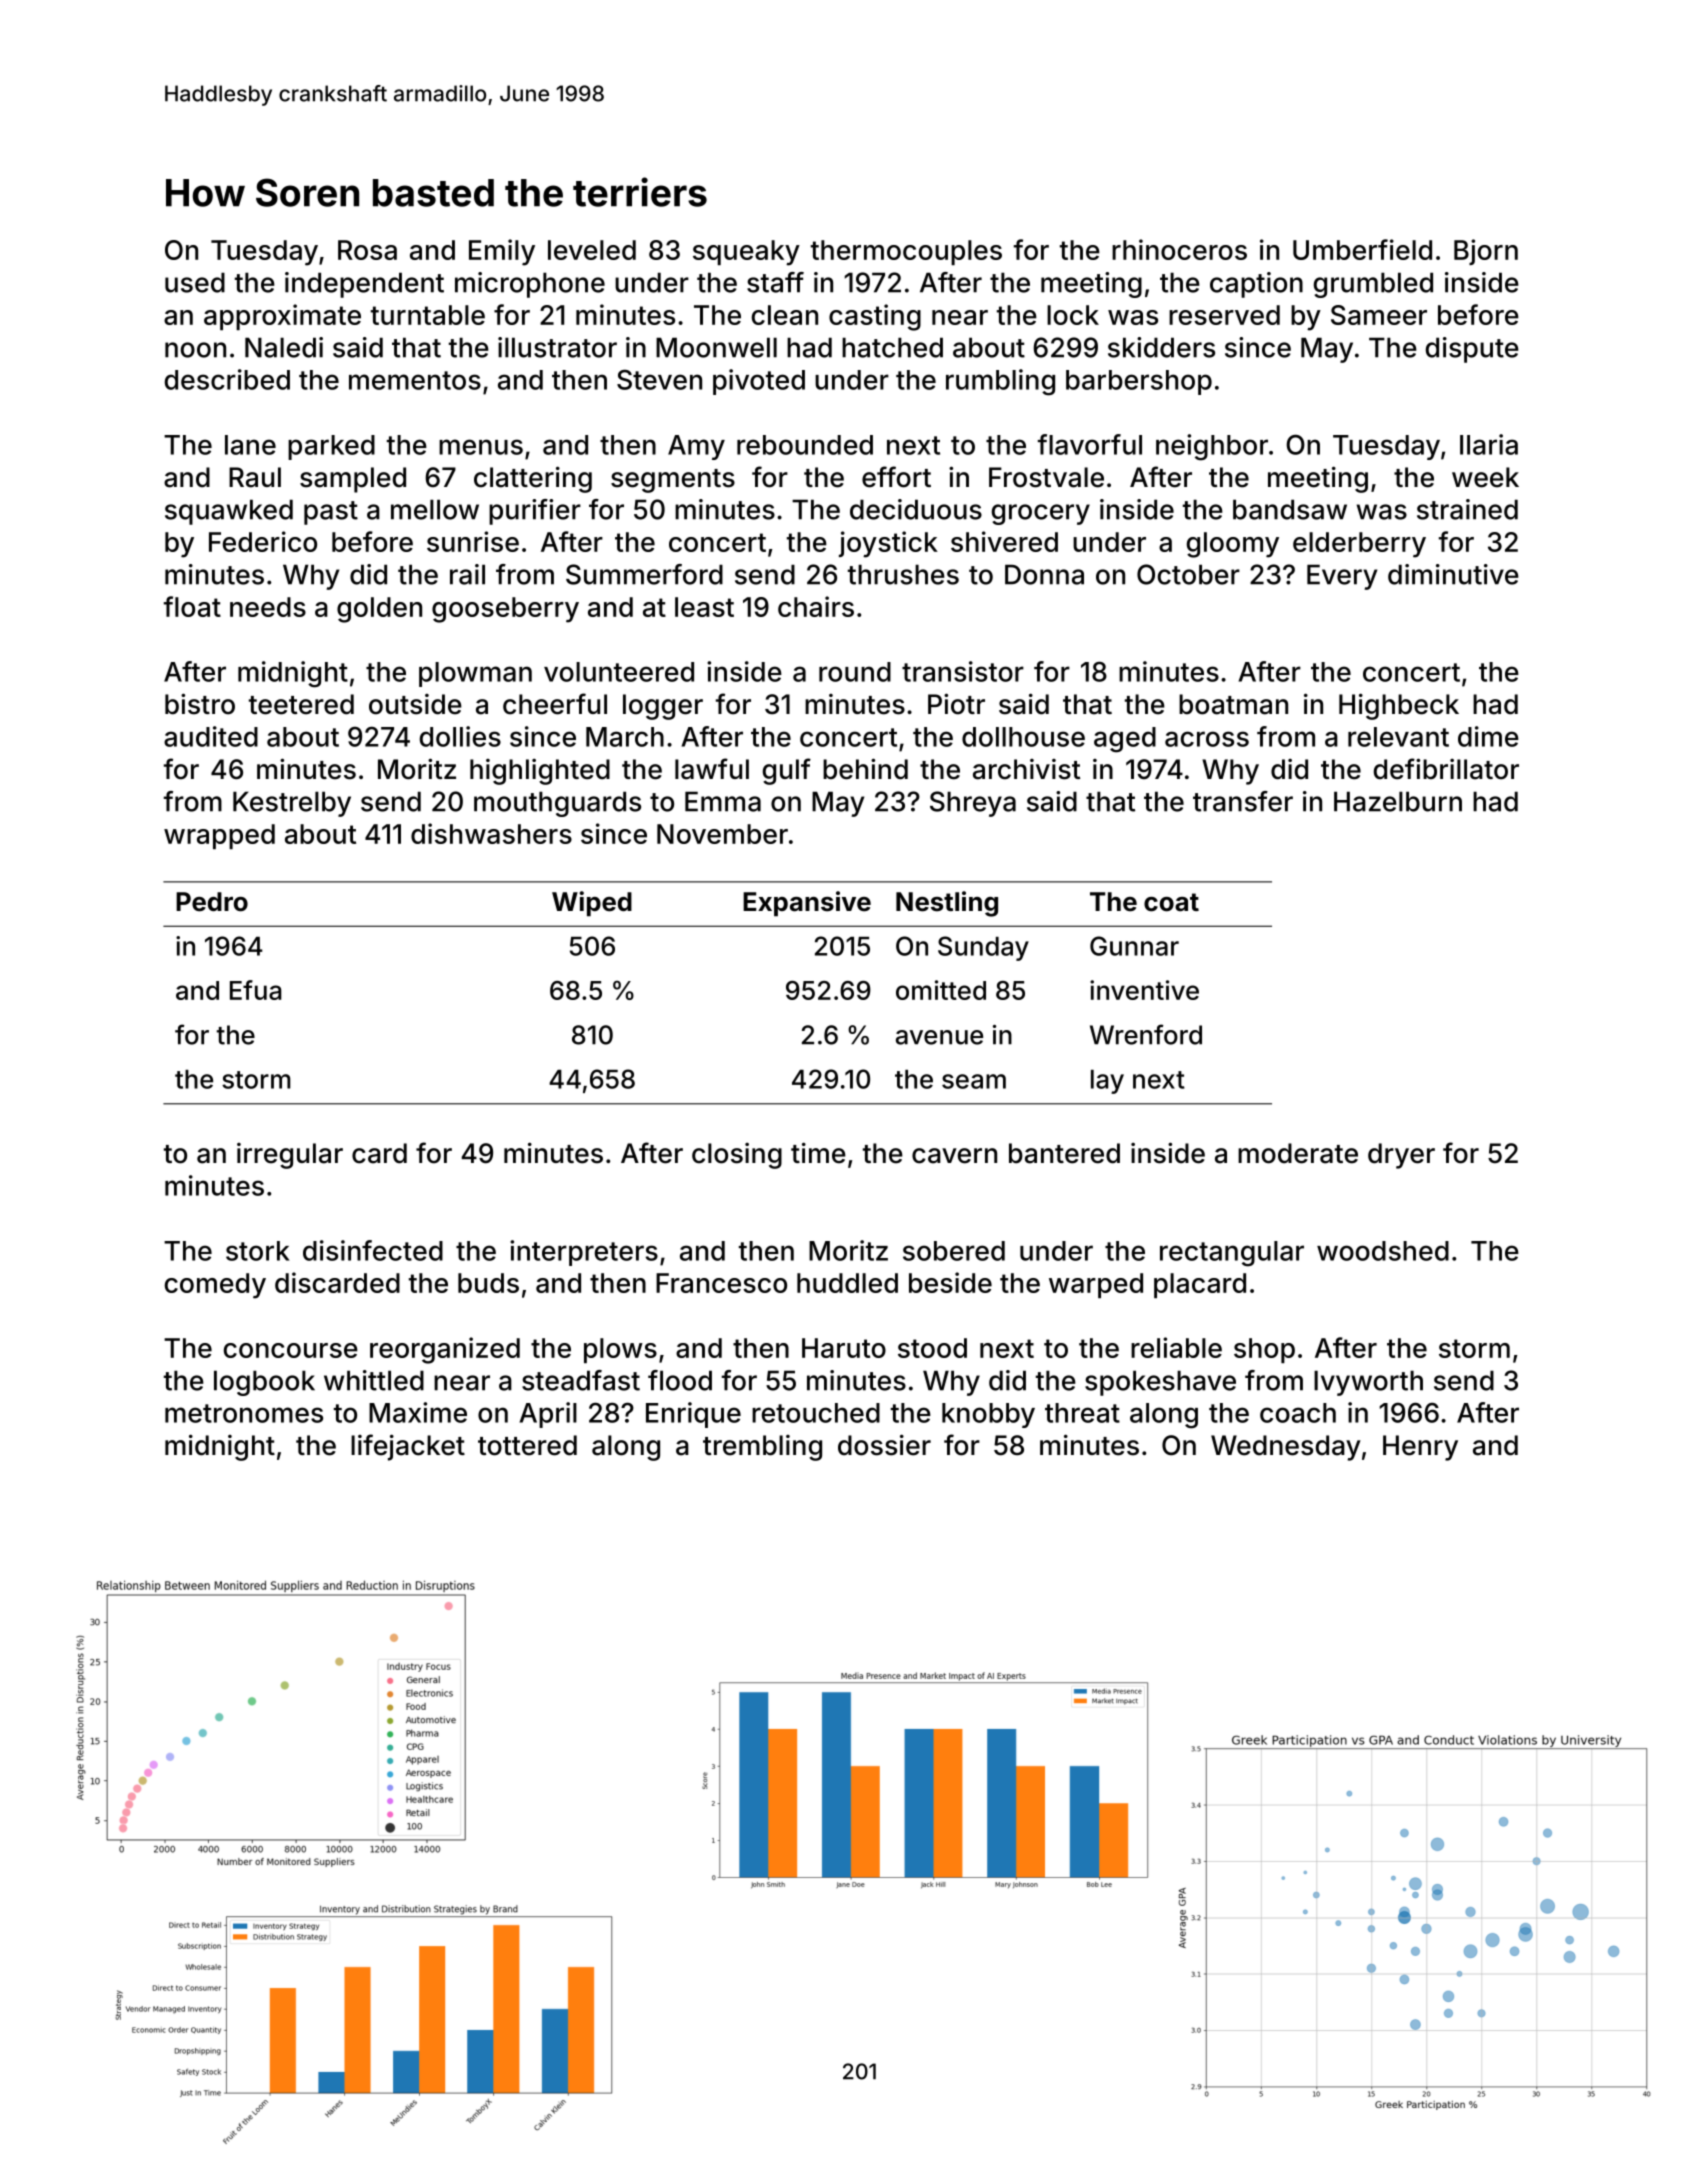 The width and height of the screenshot is (1683, 2178). What do you see at coordinates (1134, 946) in the screenshot?
I see `Gunnar` at bounding box center [1134, 946].
